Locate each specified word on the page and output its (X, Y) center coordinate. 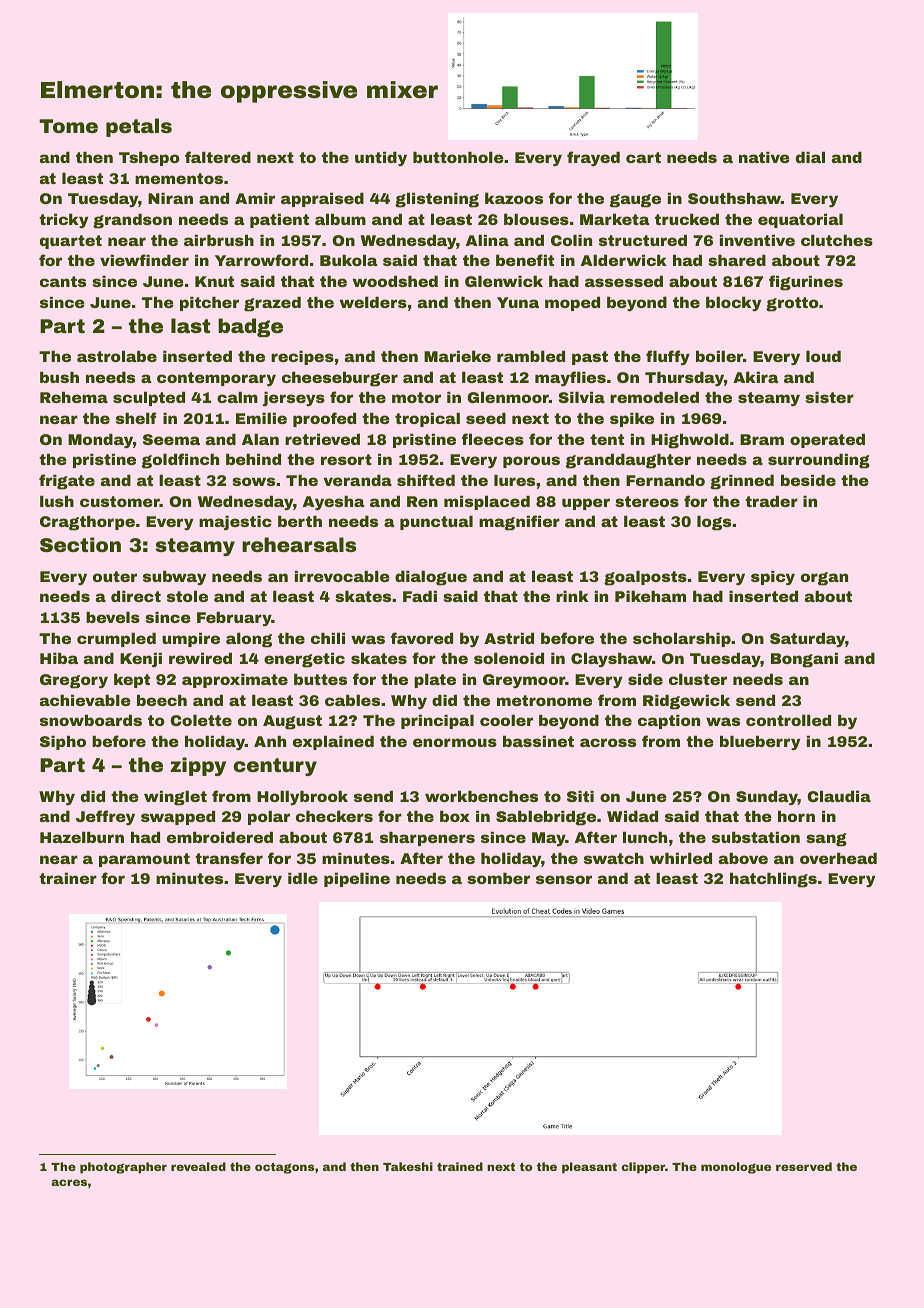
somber (498, 878)
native (764, 157)
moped (572, 303)
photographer (123, 1168)
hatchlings (773, 880)
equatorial (800, 220)
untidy (381, 158)
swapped (178, 817)
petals (139, 127)
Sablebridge (546, 818)
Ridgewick (686, 702)
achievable (85, 700)
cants (63, 281)
